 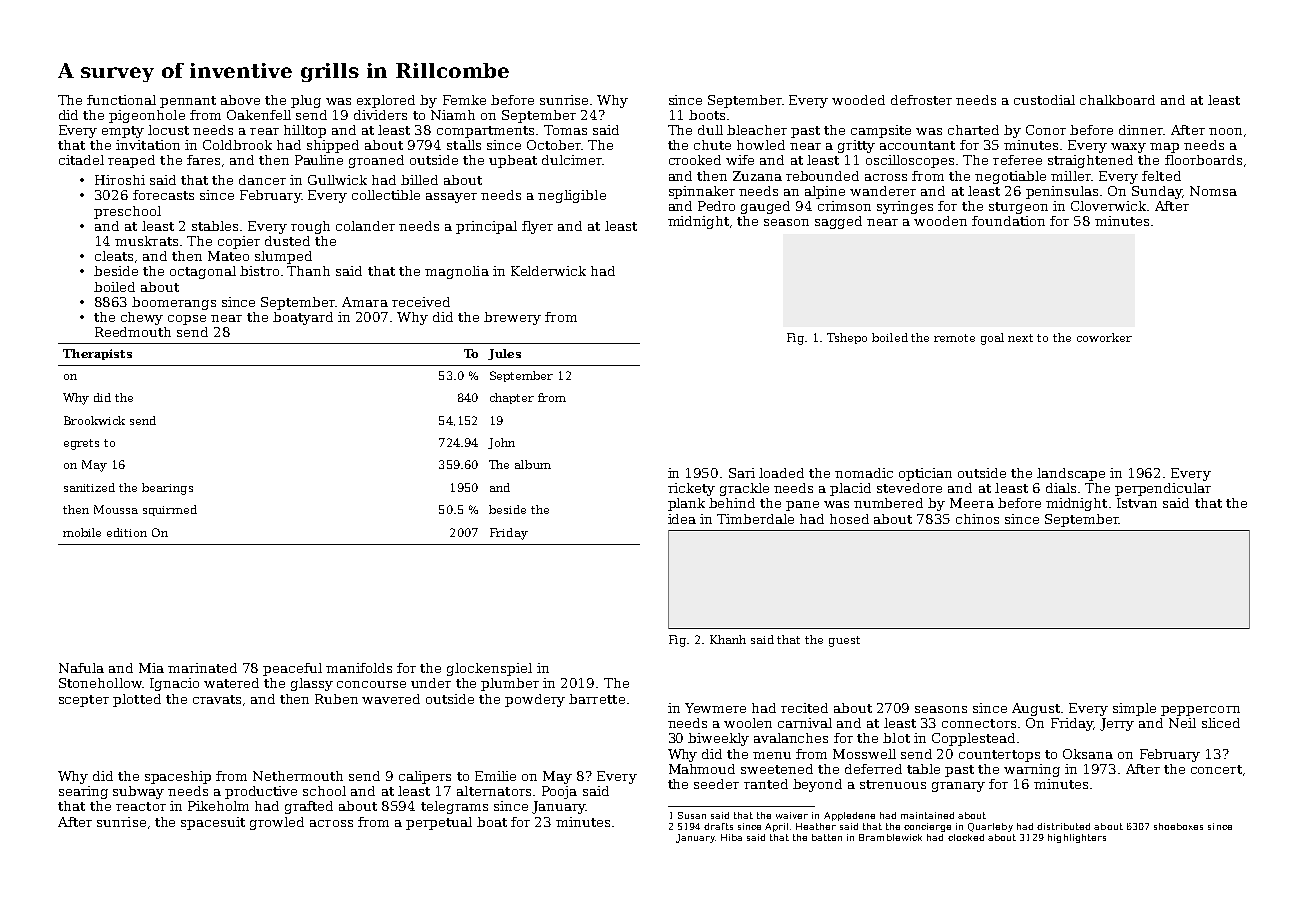 What do you see at coordinates (333, 146) in the screenshot?
I see `shipped` at bounding box center [333, 146].
